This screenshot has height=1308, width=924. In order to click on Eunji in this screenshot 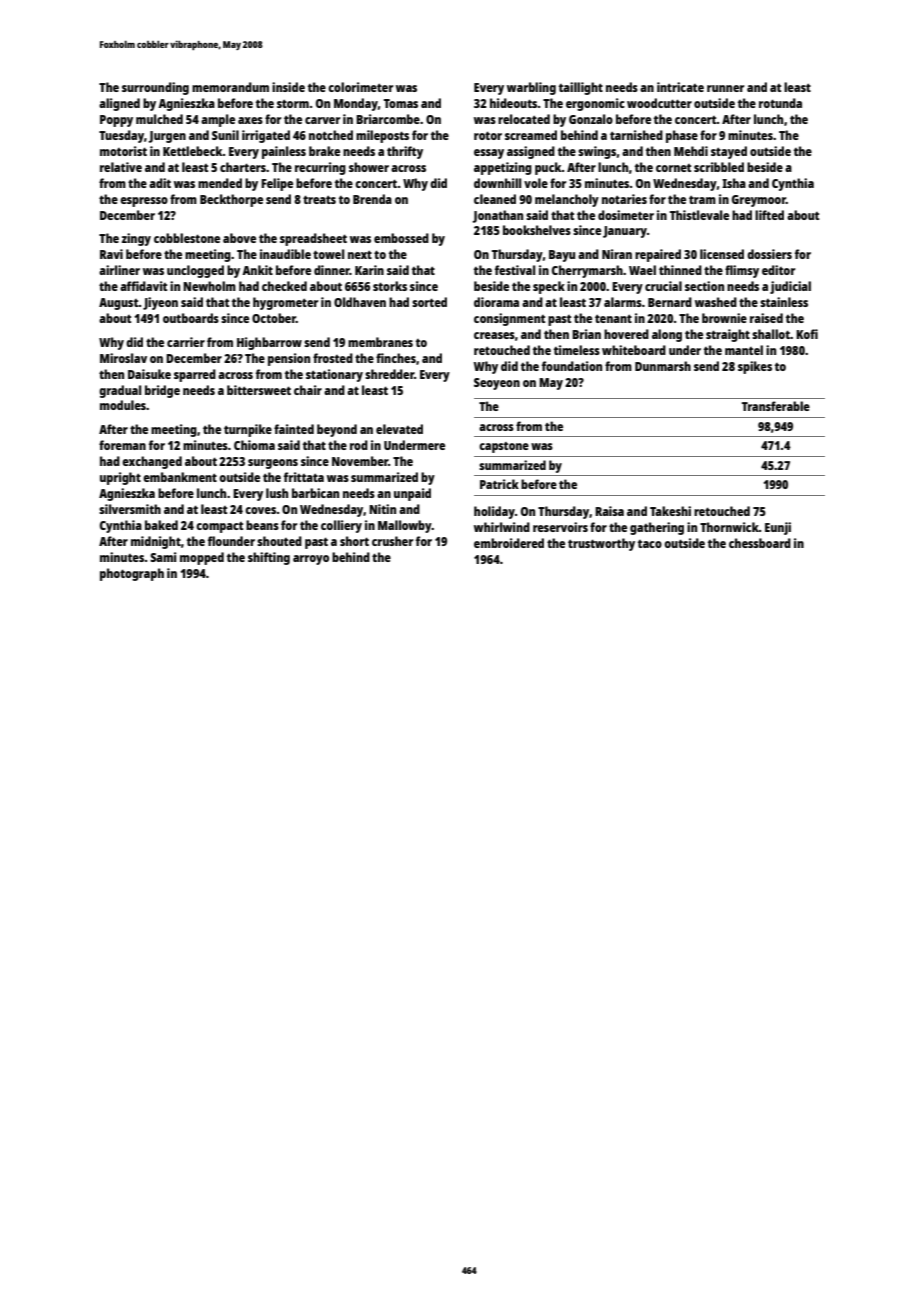, I will do `click(778, 528)`.
